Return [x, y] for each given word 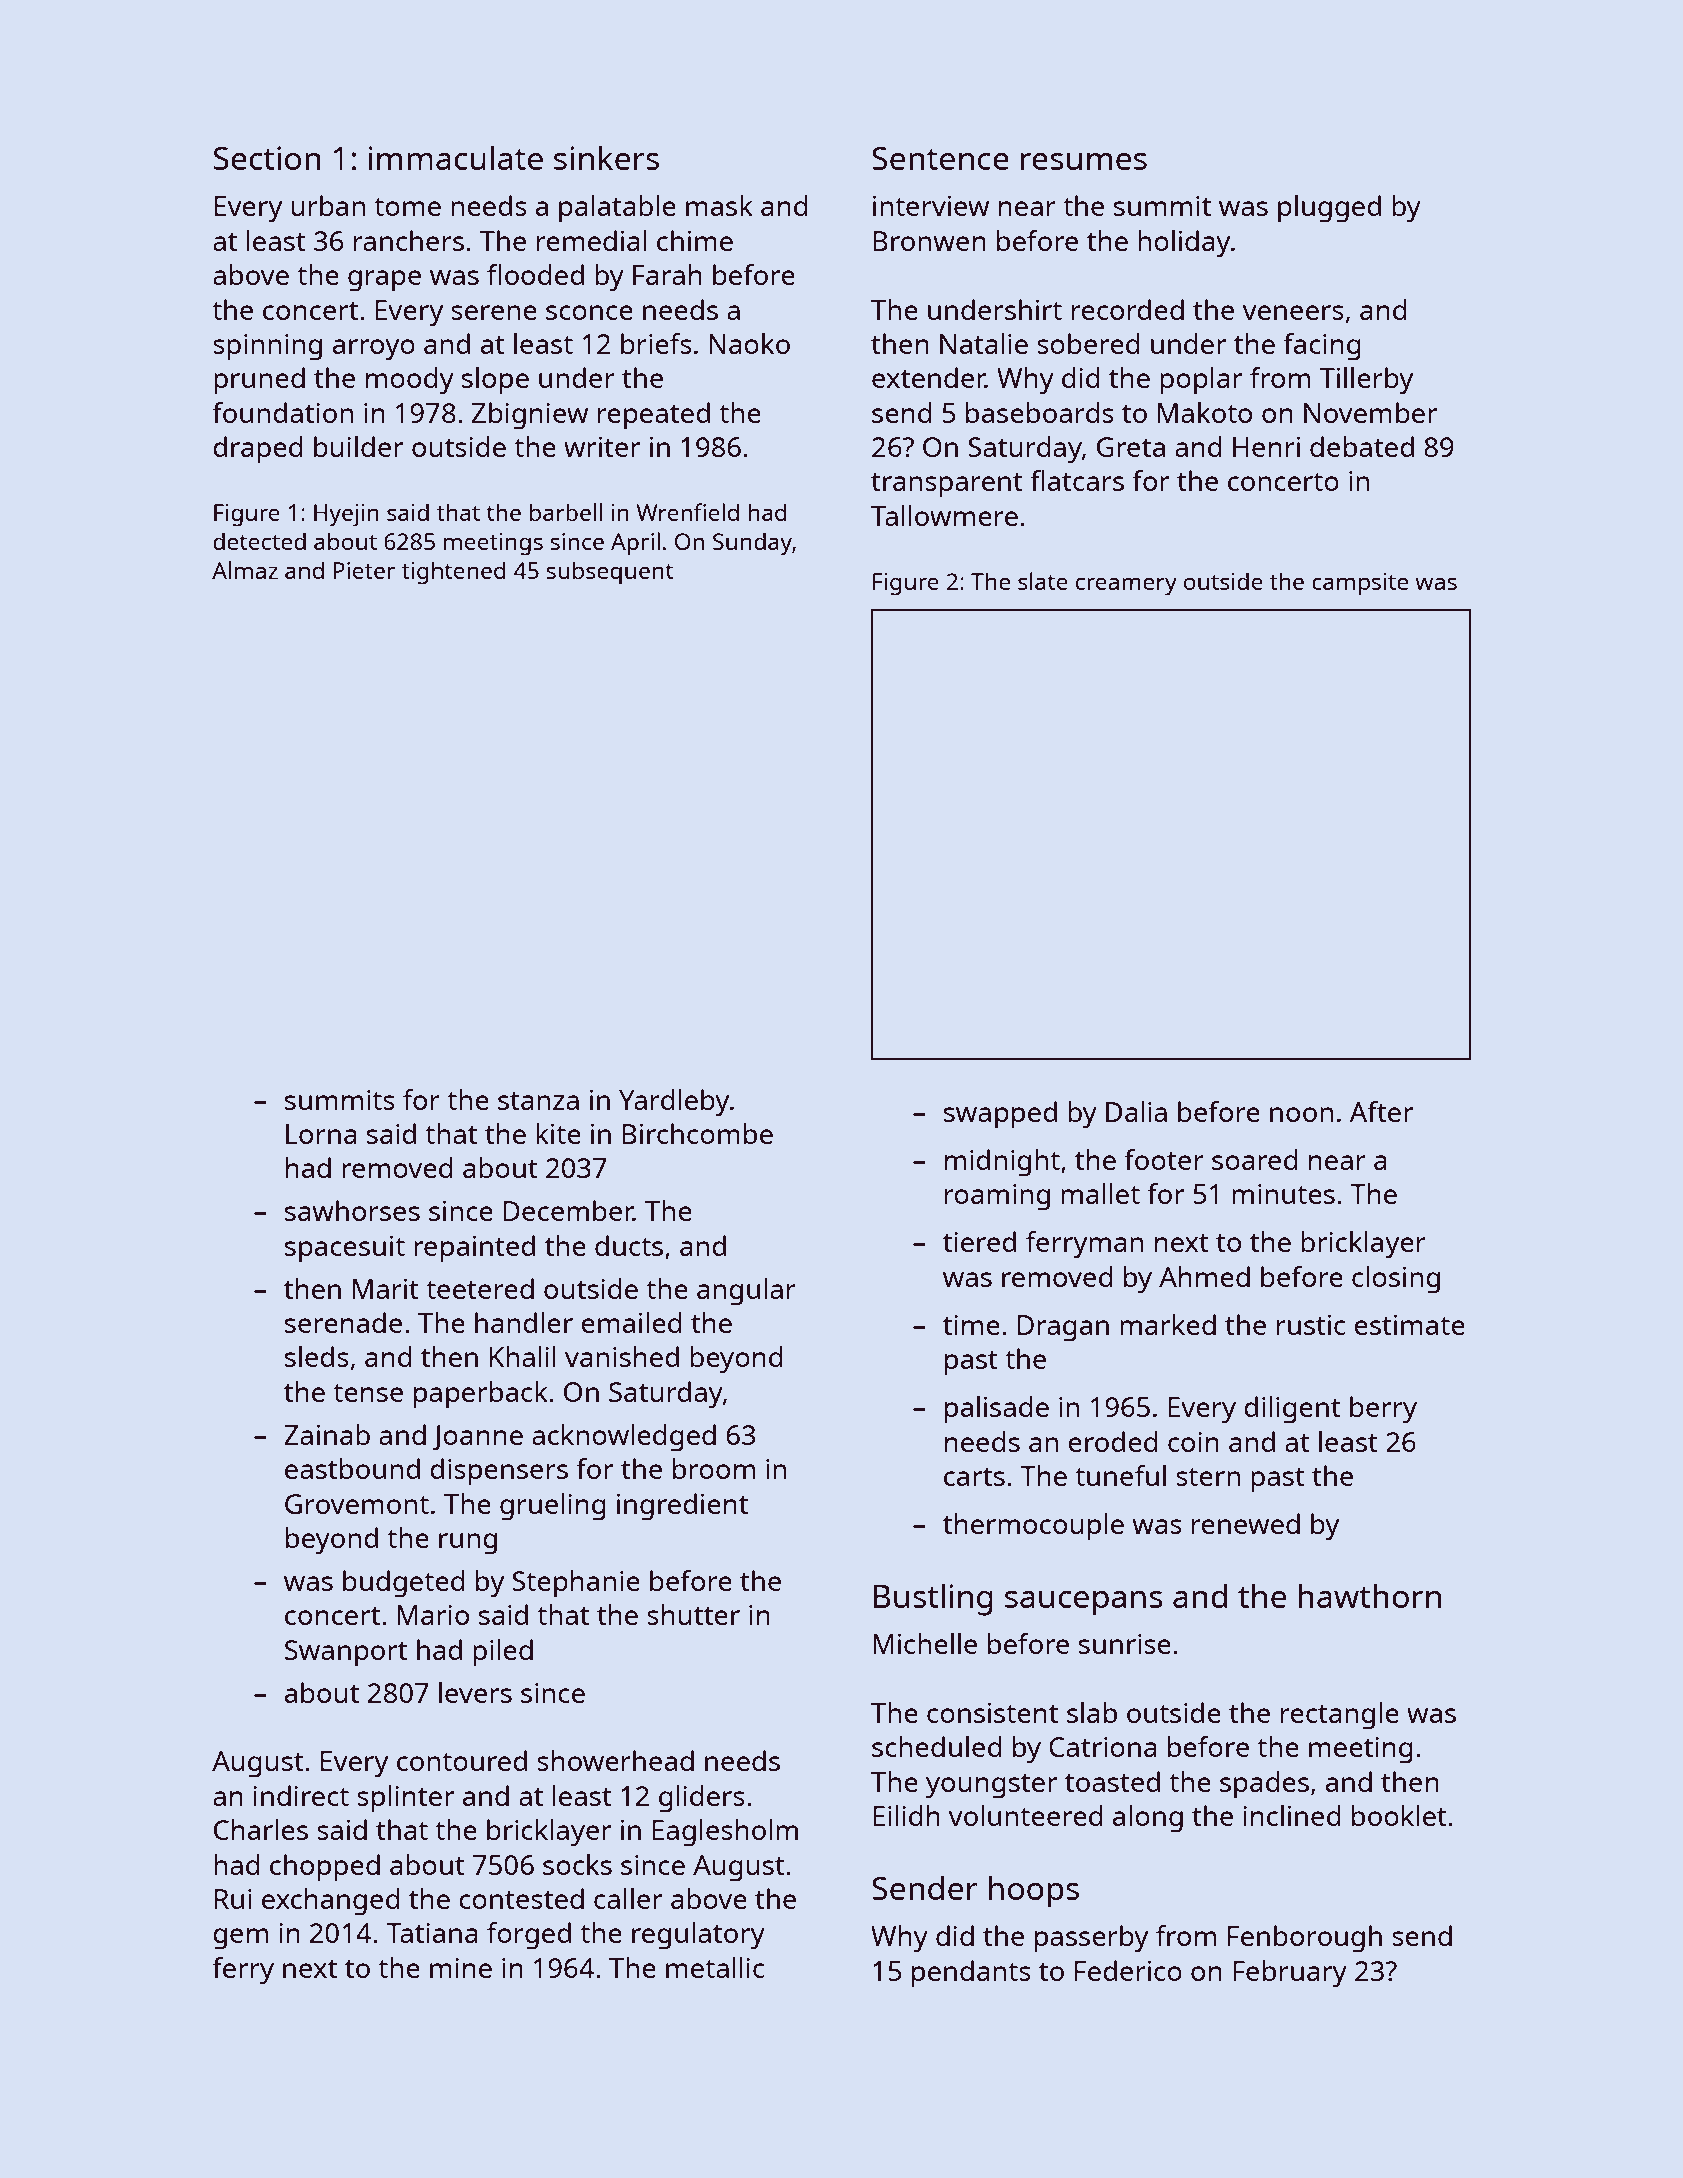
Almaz [245, 570]
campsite [1360, 584]
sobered [1088, 343]
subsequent [609, 573]
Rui [233, 1899]
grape [384, 281]
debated [1362, 446]
